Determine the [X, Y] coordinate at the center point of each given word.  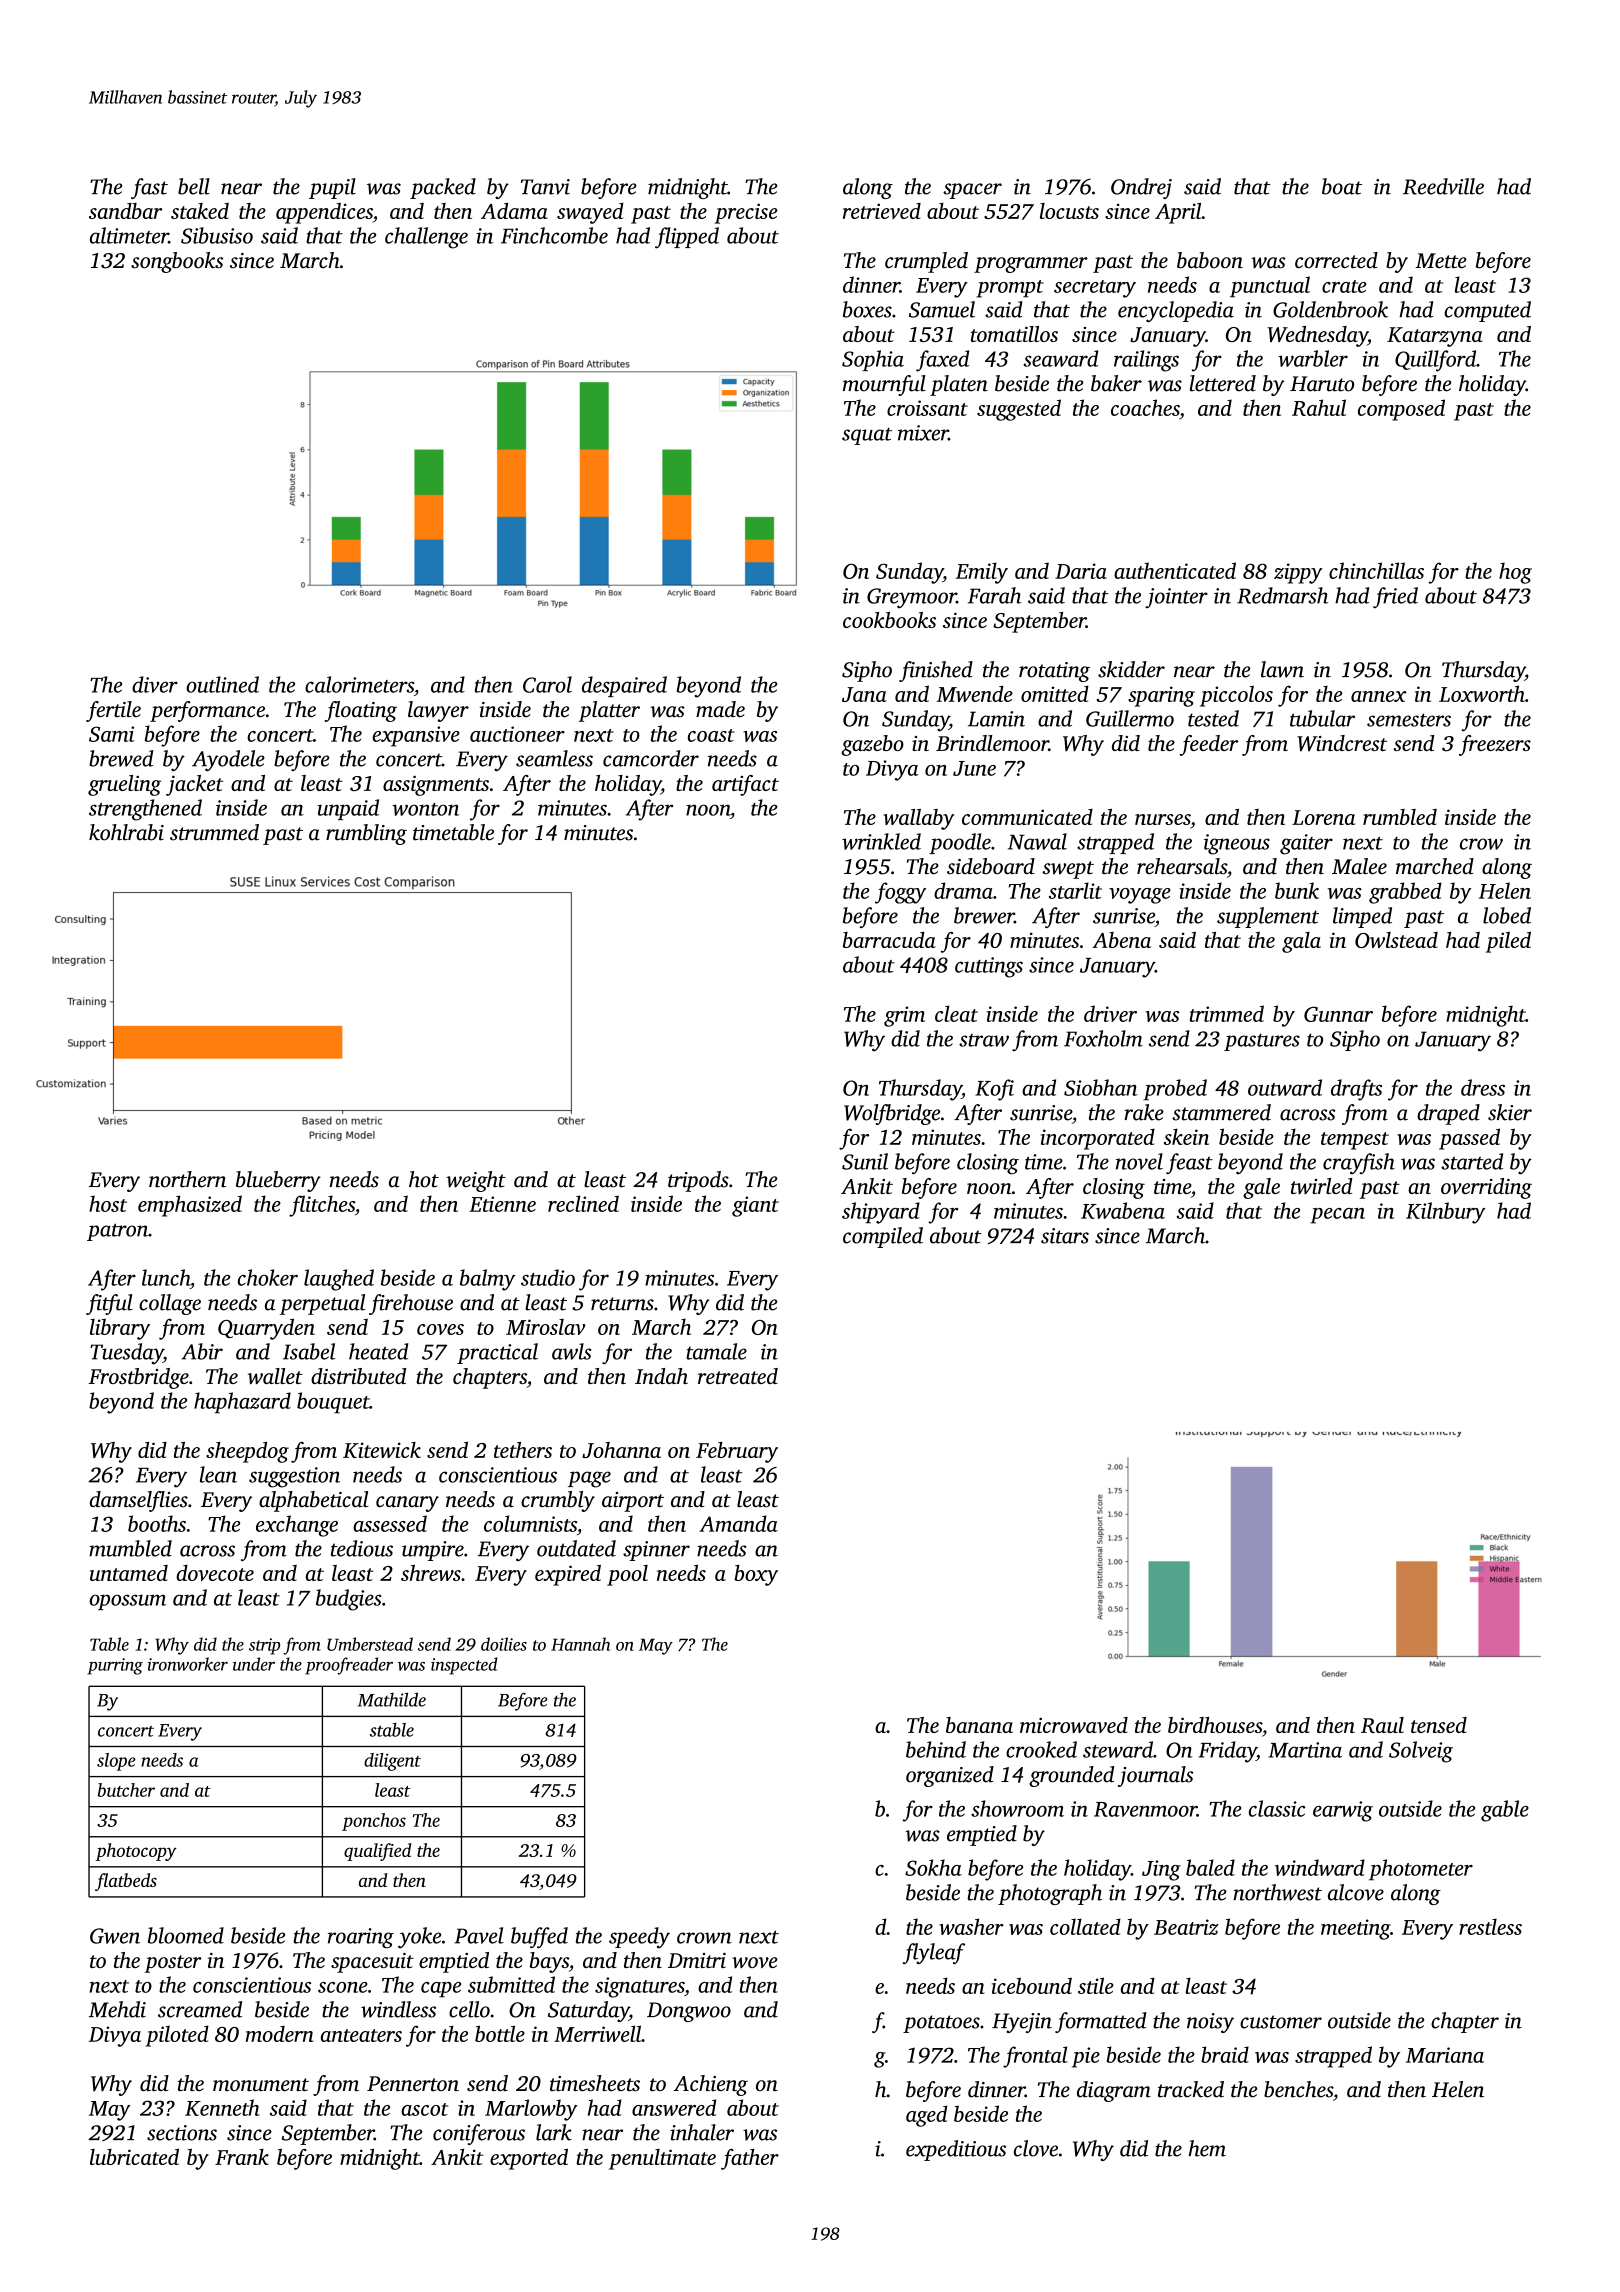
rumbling [366, 834]
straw [984, 1040]
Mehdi [117, 2009]
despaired [624, 686]
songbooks [177, 262]
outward [1285, 1087]
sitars [1065, 1236]
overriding [1486, 1188]
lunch [166, 1277]
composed [1401, 410]
